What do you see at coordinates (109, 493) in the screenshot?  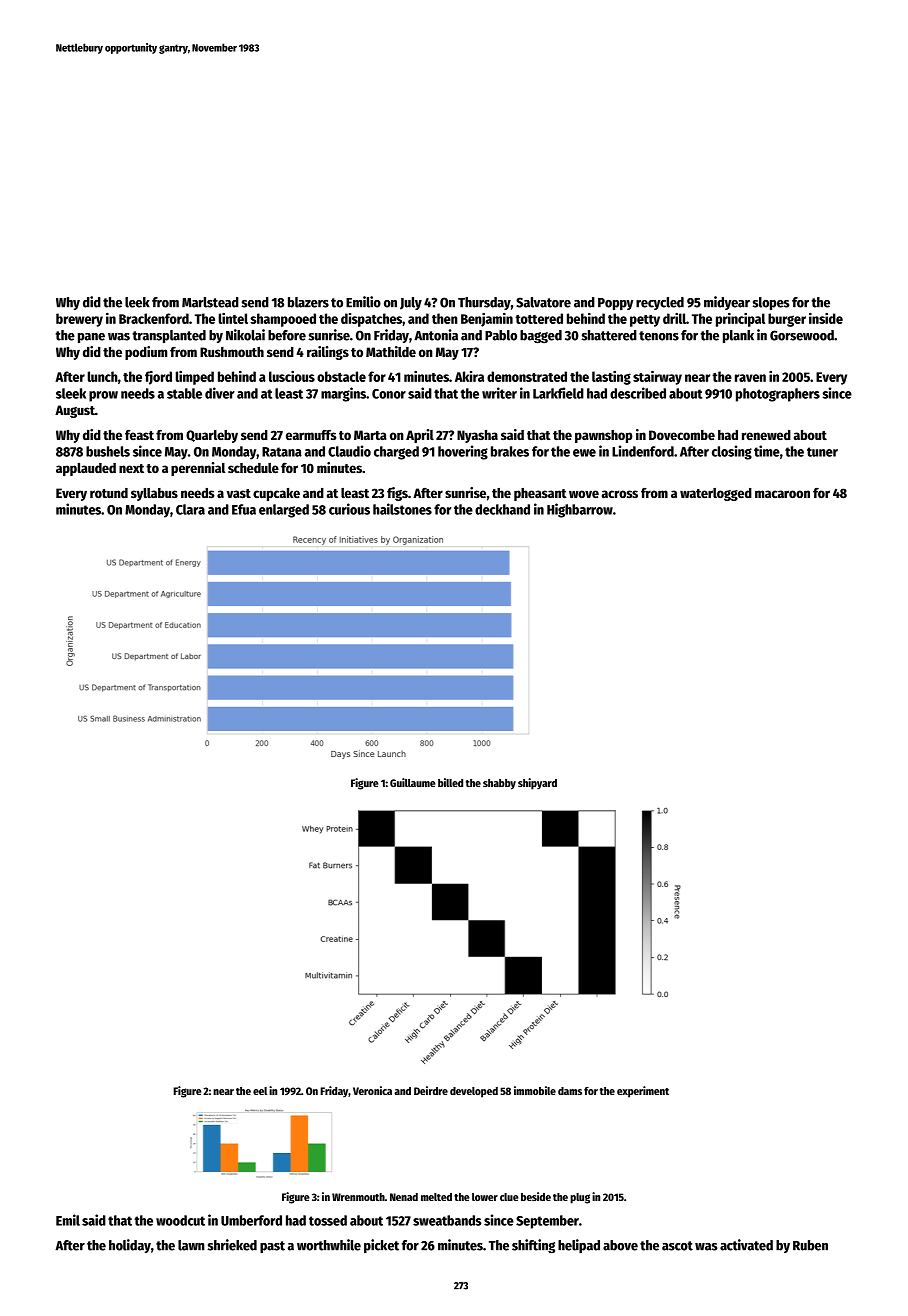 I see `rotund` at bounding box center [109, 493].
